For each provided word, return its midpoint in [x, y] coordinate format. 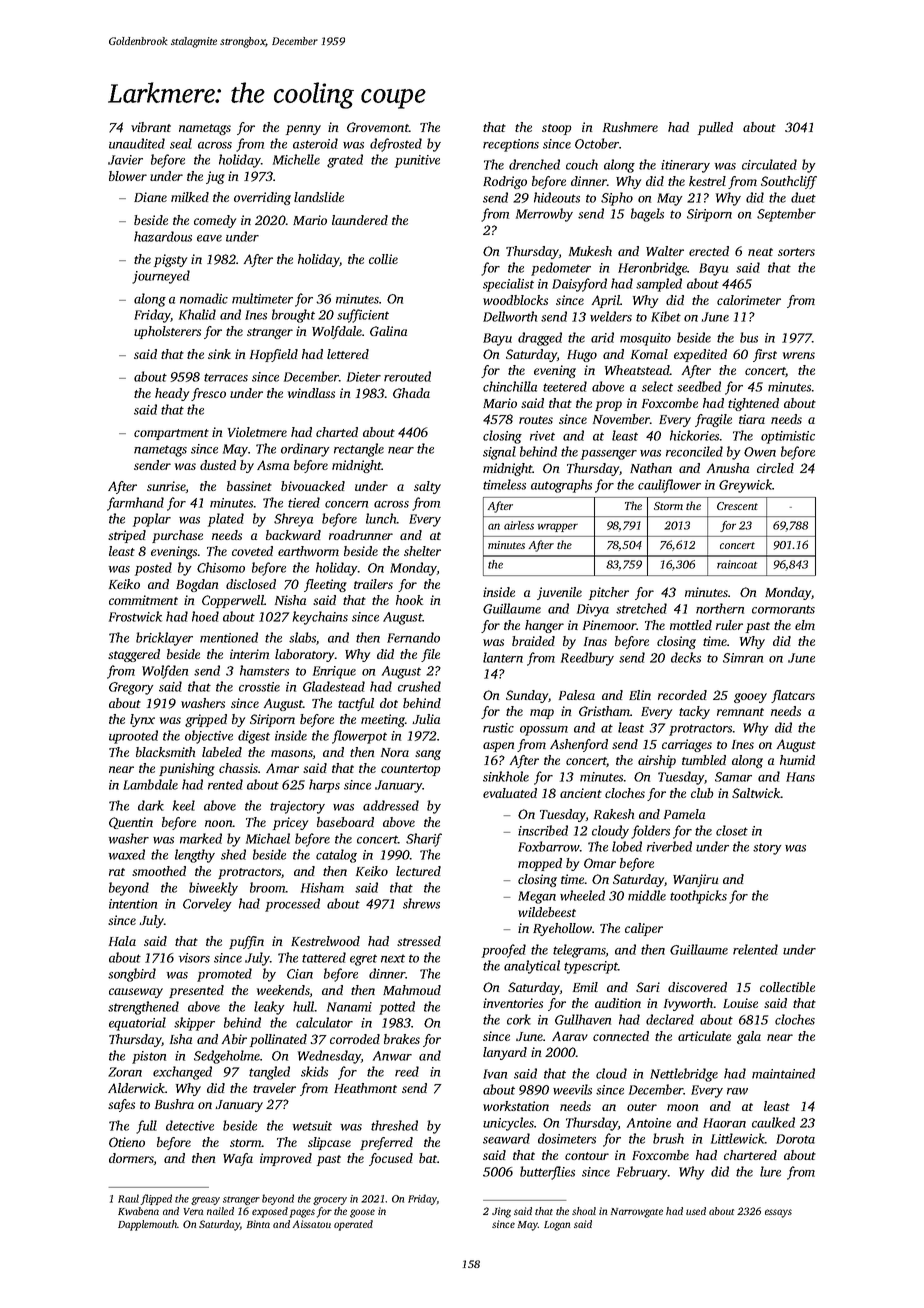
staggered [134, 655]
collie [383, 259]
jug [215, 177]
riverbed [669, 846]
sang [428, 755]
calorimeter [749, 300]
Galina [388, 331]
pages [302, 1213]
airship [657, 761]
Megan [537, 897]
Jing [501, 1212]
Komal [649, 354]
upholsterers [167, 332]
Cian [300, 974]
